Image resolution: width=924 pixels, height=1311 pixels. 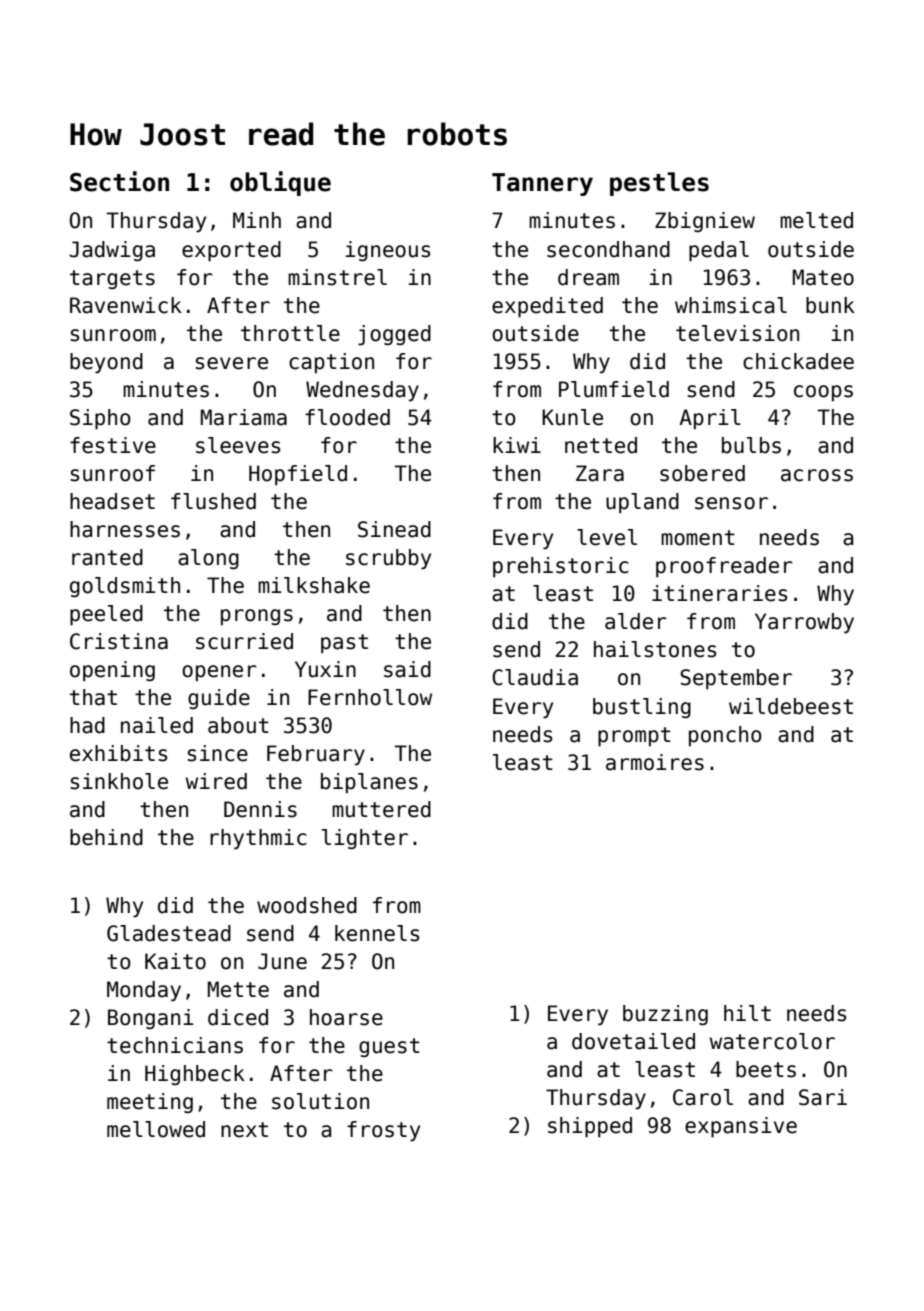 What do you see at coordinates (244, 1130) in the document?
I see `next` at bounding box center [244, 1130].
